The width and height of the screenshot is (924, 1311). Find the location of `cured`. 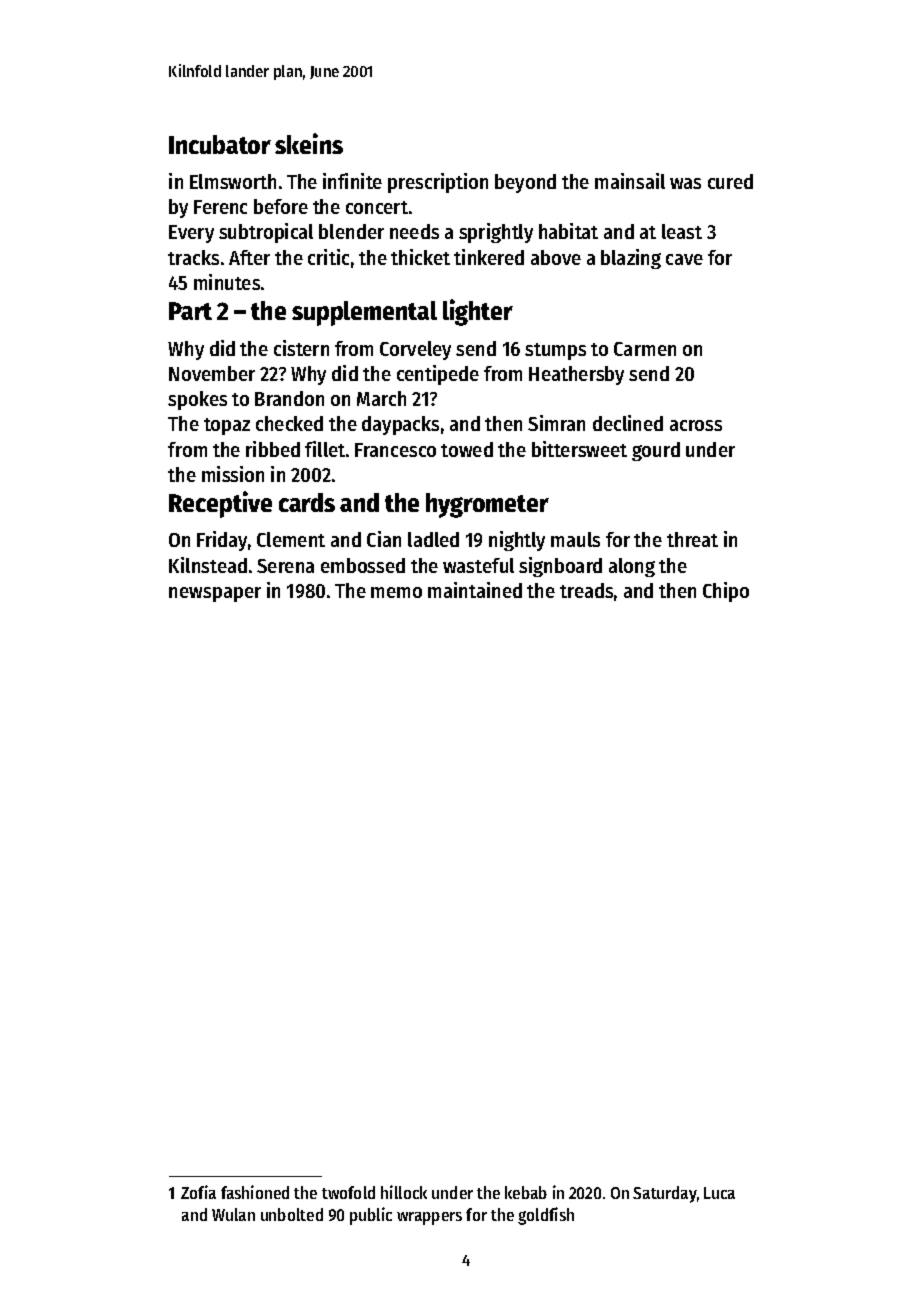

cured is located at coordinates (730, 181).
